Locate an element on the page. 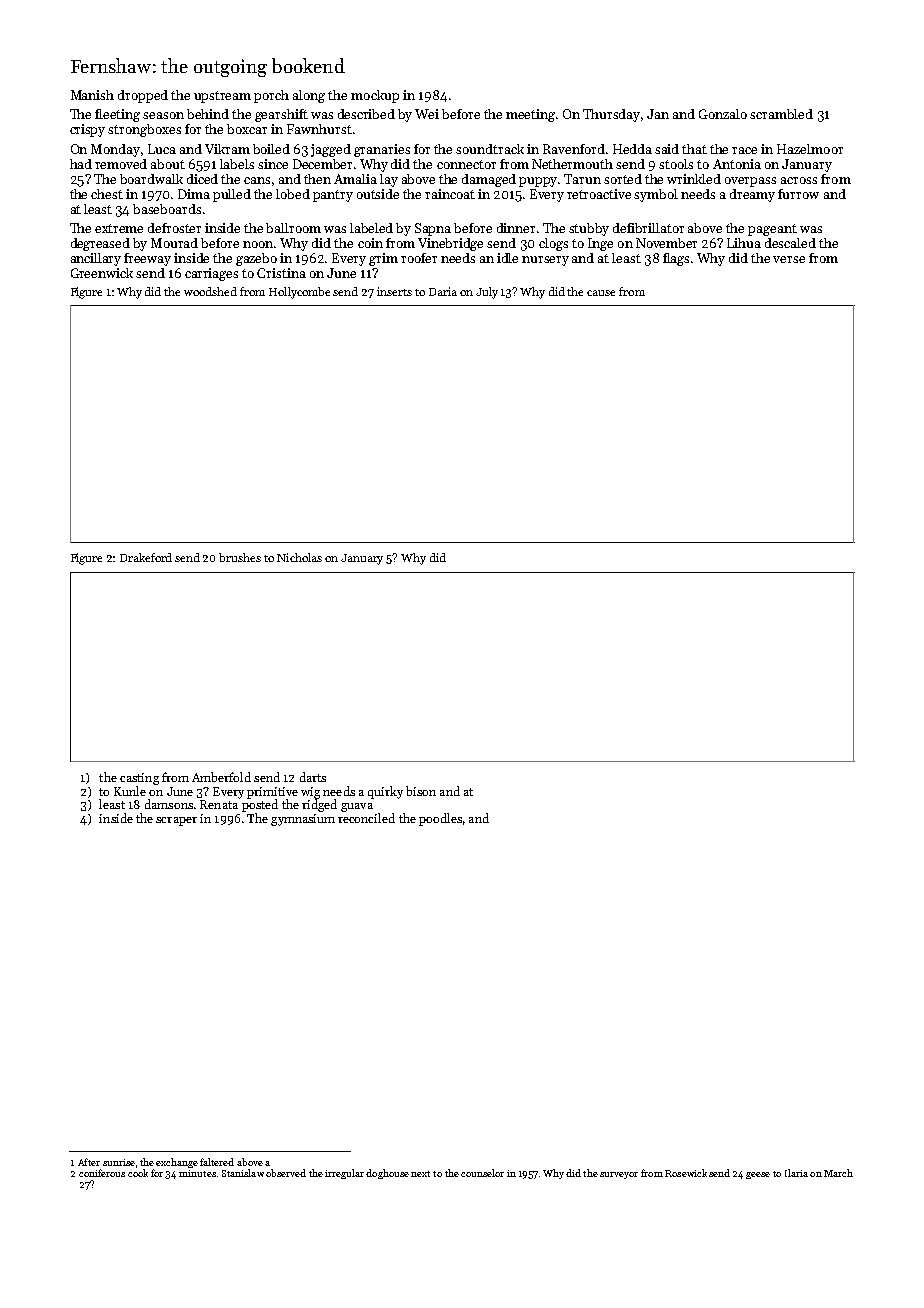 This page has width=924, height=1308. July is located at coordinates (487, 293).
